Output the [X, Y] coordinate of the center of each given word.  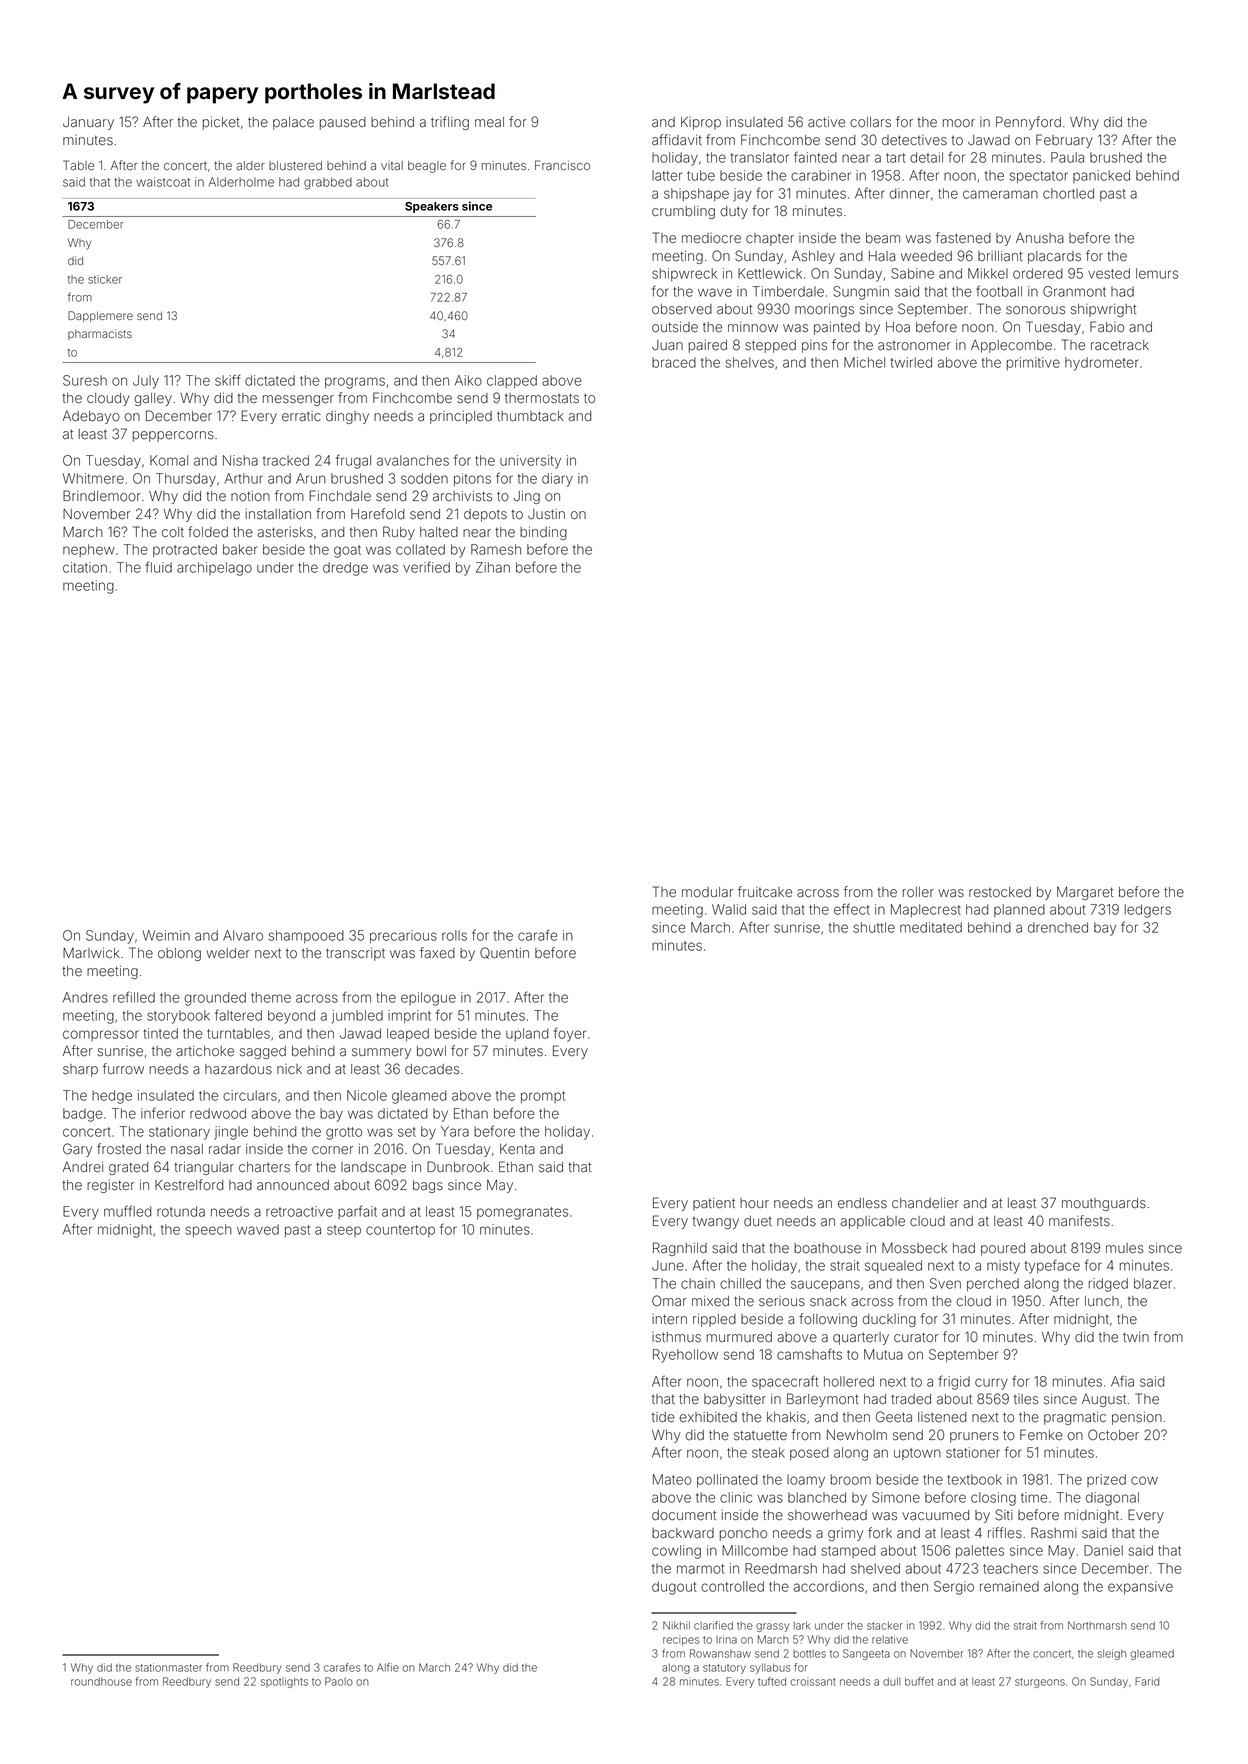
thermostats [542, 398]
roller [918, 892]
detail [926, 157]
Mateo [672, 1479]
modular [707, 892]
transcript [355, 954]
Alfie [388, 1667]
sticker [105, 279]
